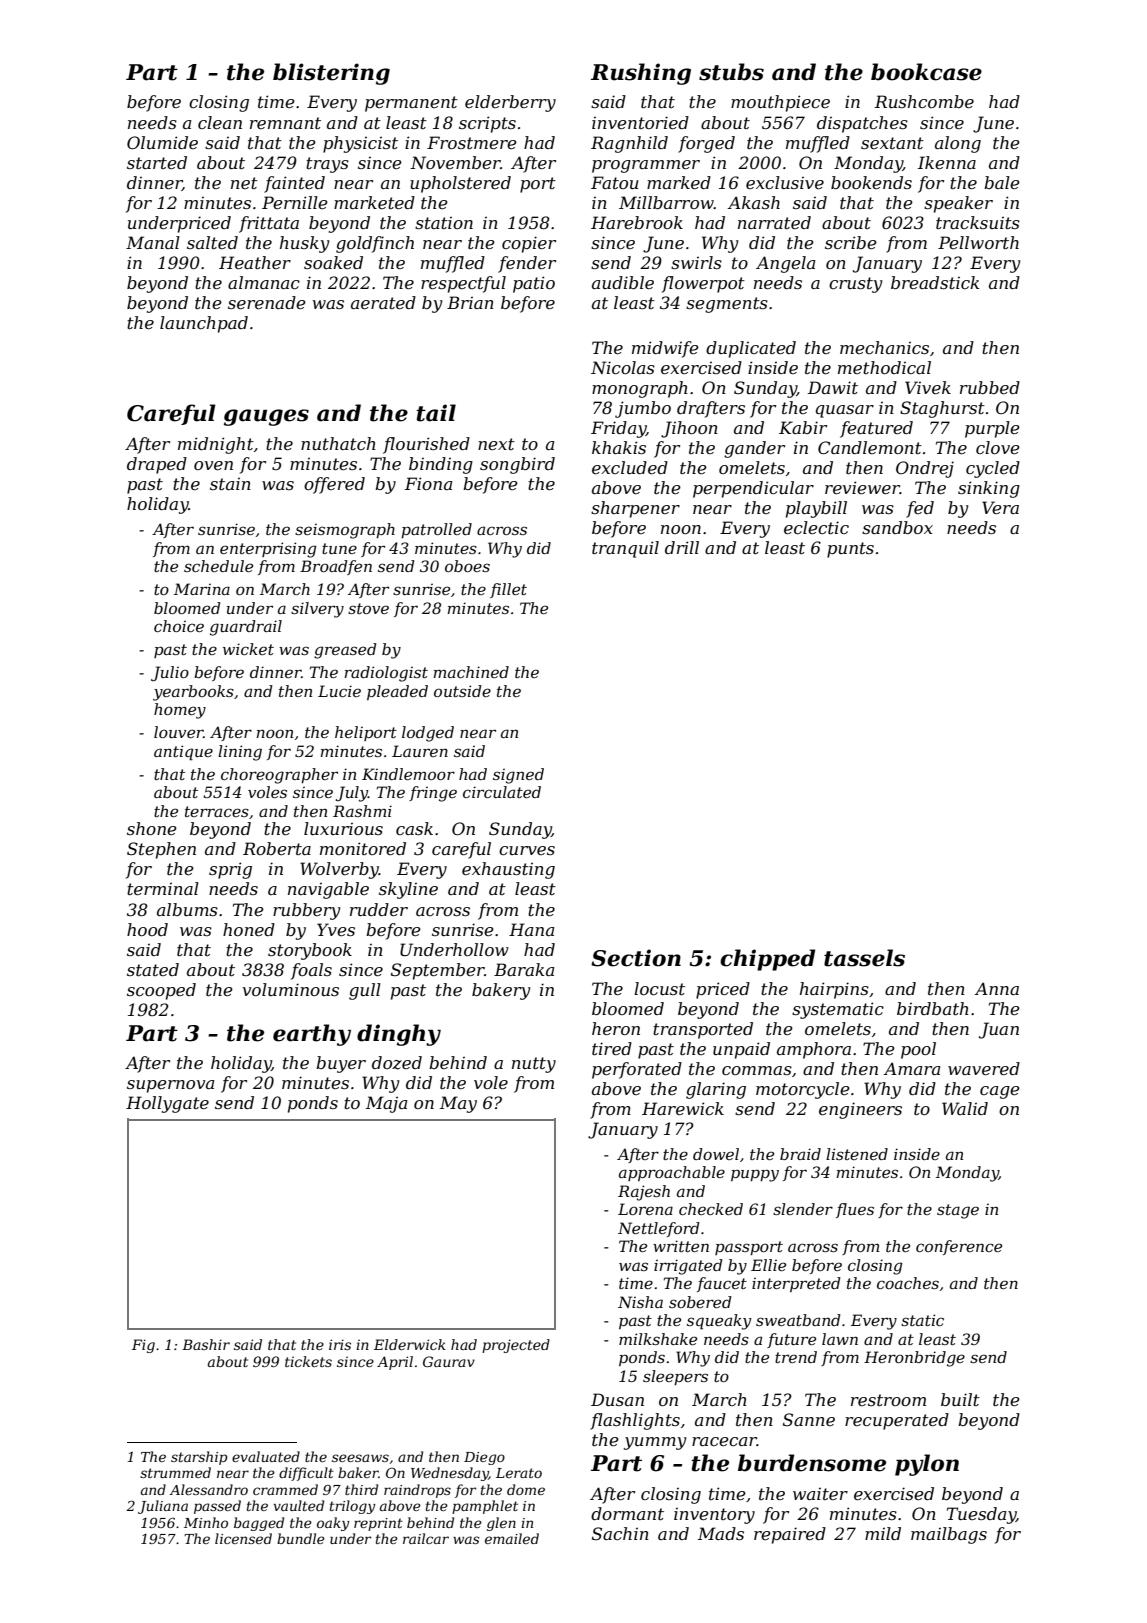 This screenshot has height=1623, width=1147. Describe the element at coordinates (767, 960) in the screenshot. I see `chipped` at that location.
